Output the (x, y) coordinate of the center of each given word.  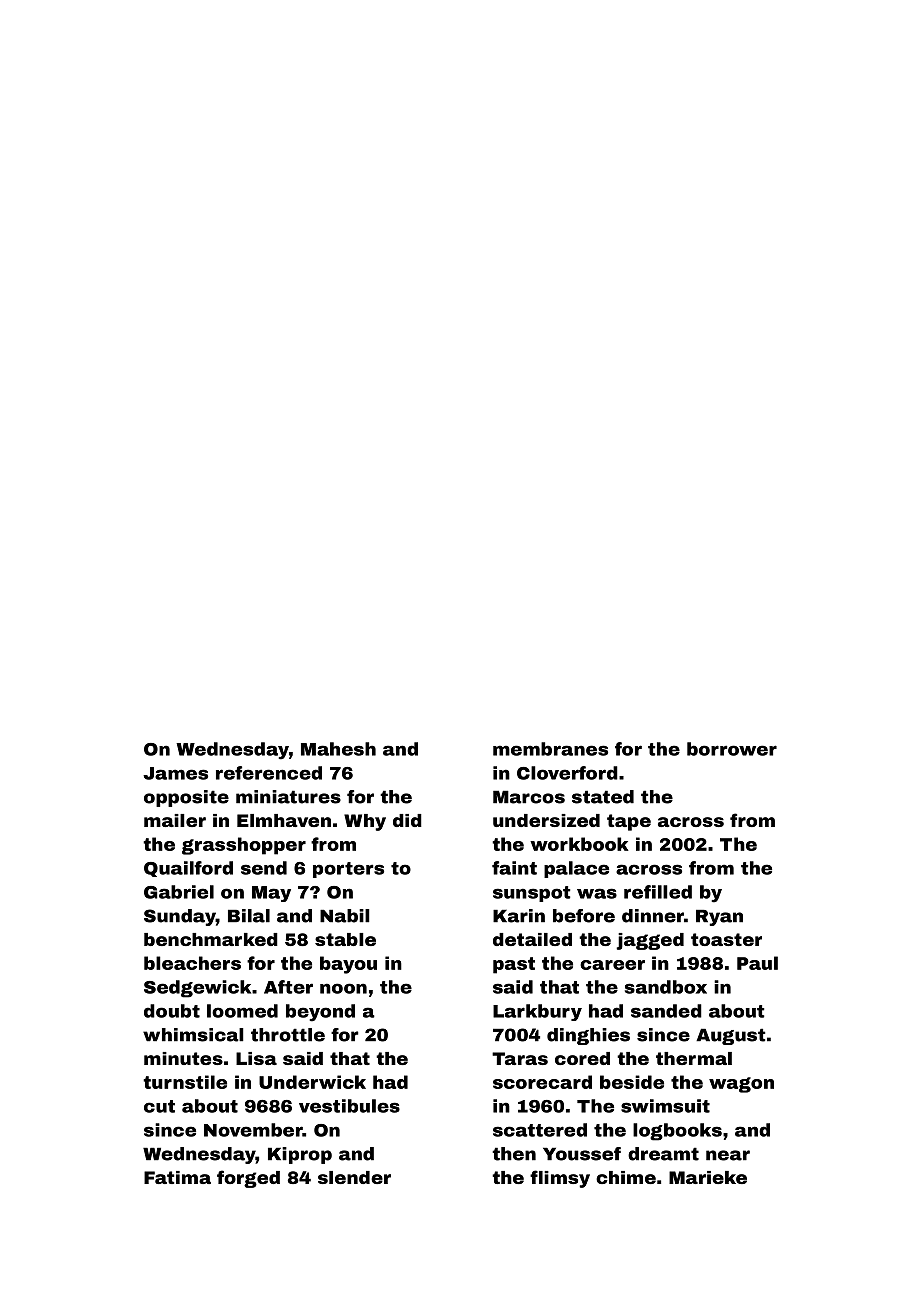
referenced (269, 773)
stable (345, 939)
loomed (242, 1011)
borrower (732, 749)
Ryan (719, 917)
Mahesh (338, 749)
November (253, 1130)
